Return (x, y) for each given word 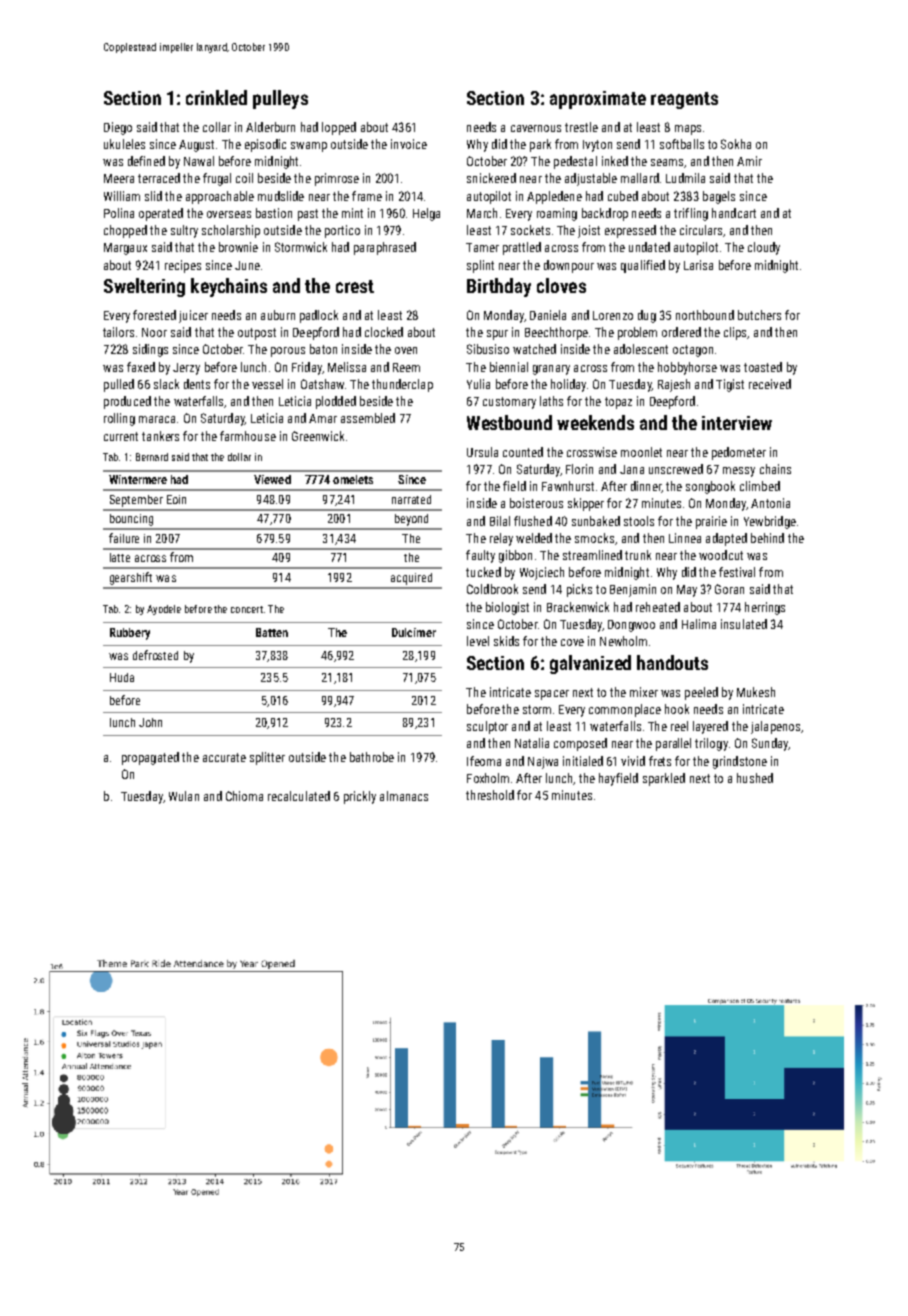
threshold (490, 795)
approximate (598, 100)
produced (127, 402)
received (770, 384)
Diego (118, 128)
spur (497, 335)
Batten (272, 632)
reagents (684, 100)
